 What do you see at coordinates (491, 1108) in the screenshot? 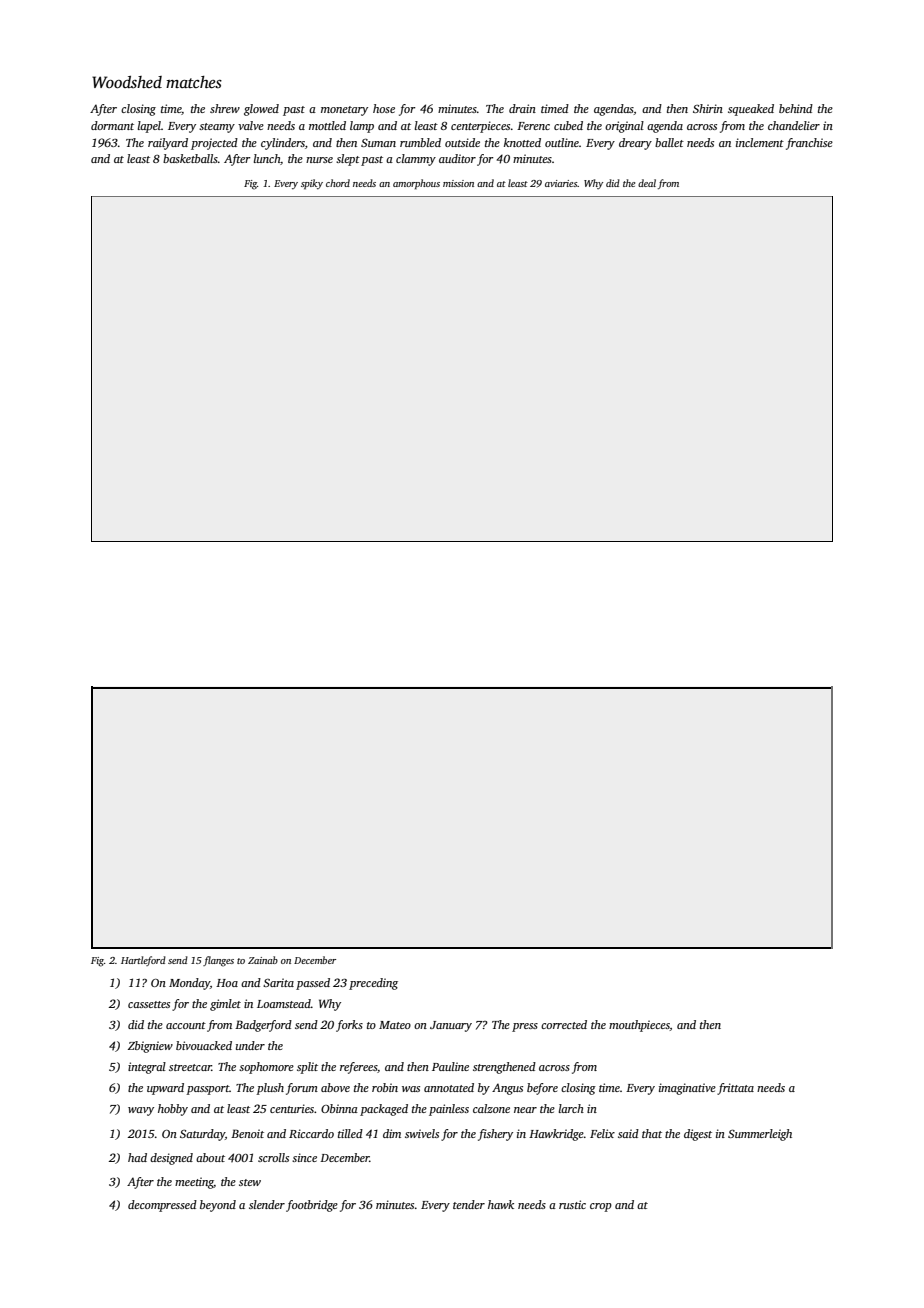
I see `calzone` at bounding box center [491, 1108].
